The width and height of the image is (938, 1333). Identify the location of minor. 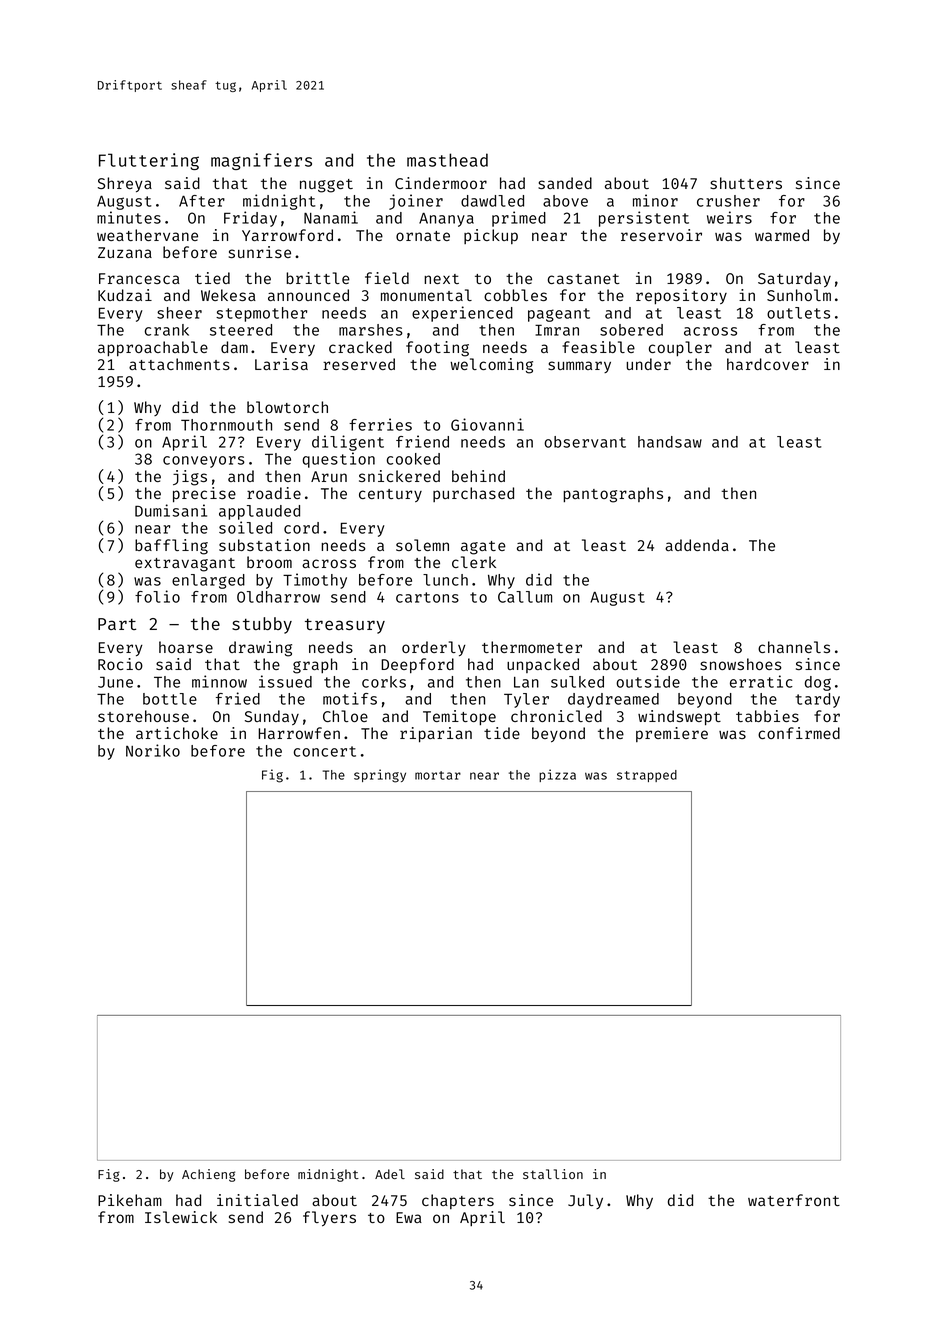
(655, 200).
